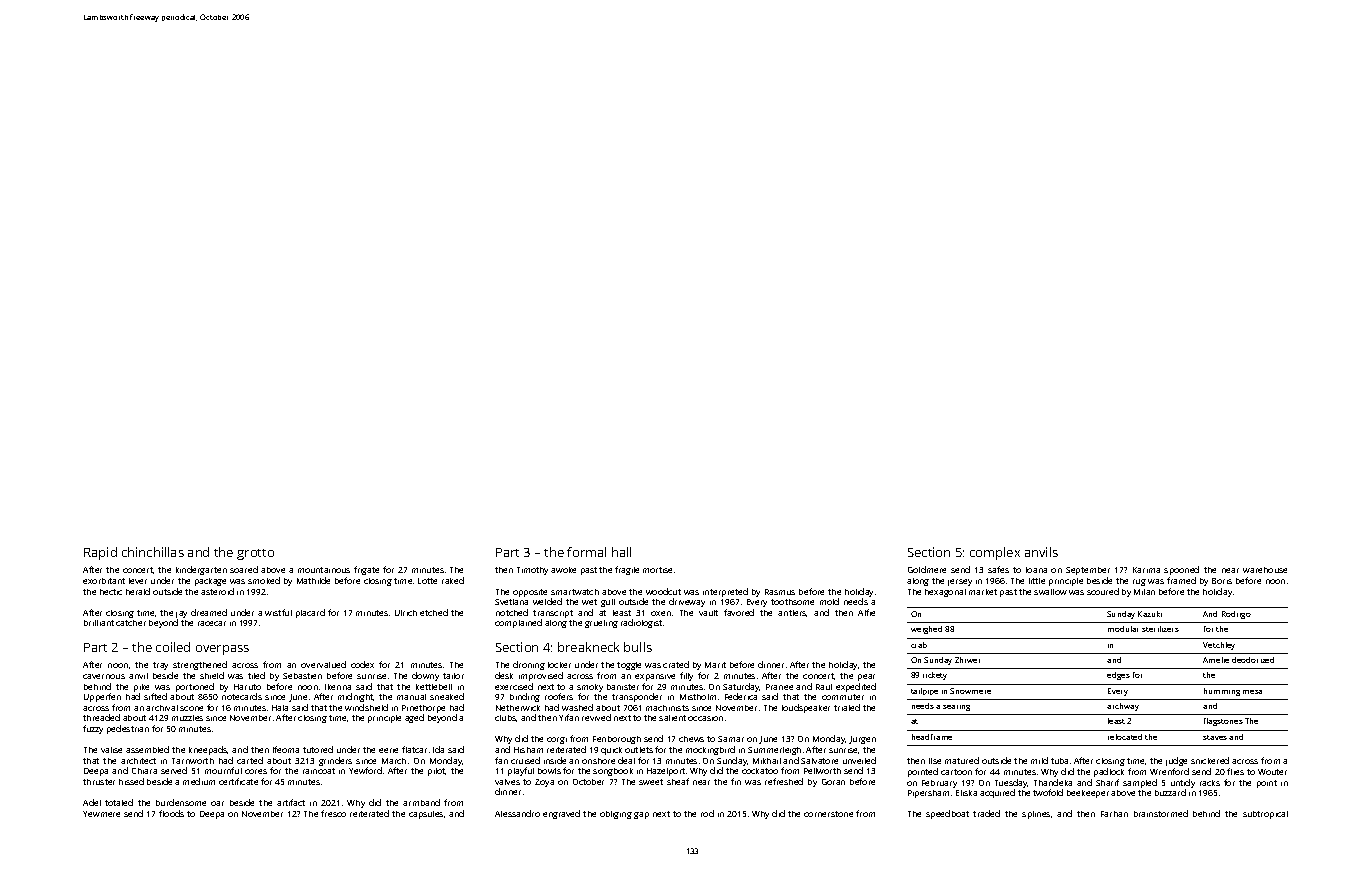 This page has width=1372, height=887. I want to click on little, so click(1037, 581).
